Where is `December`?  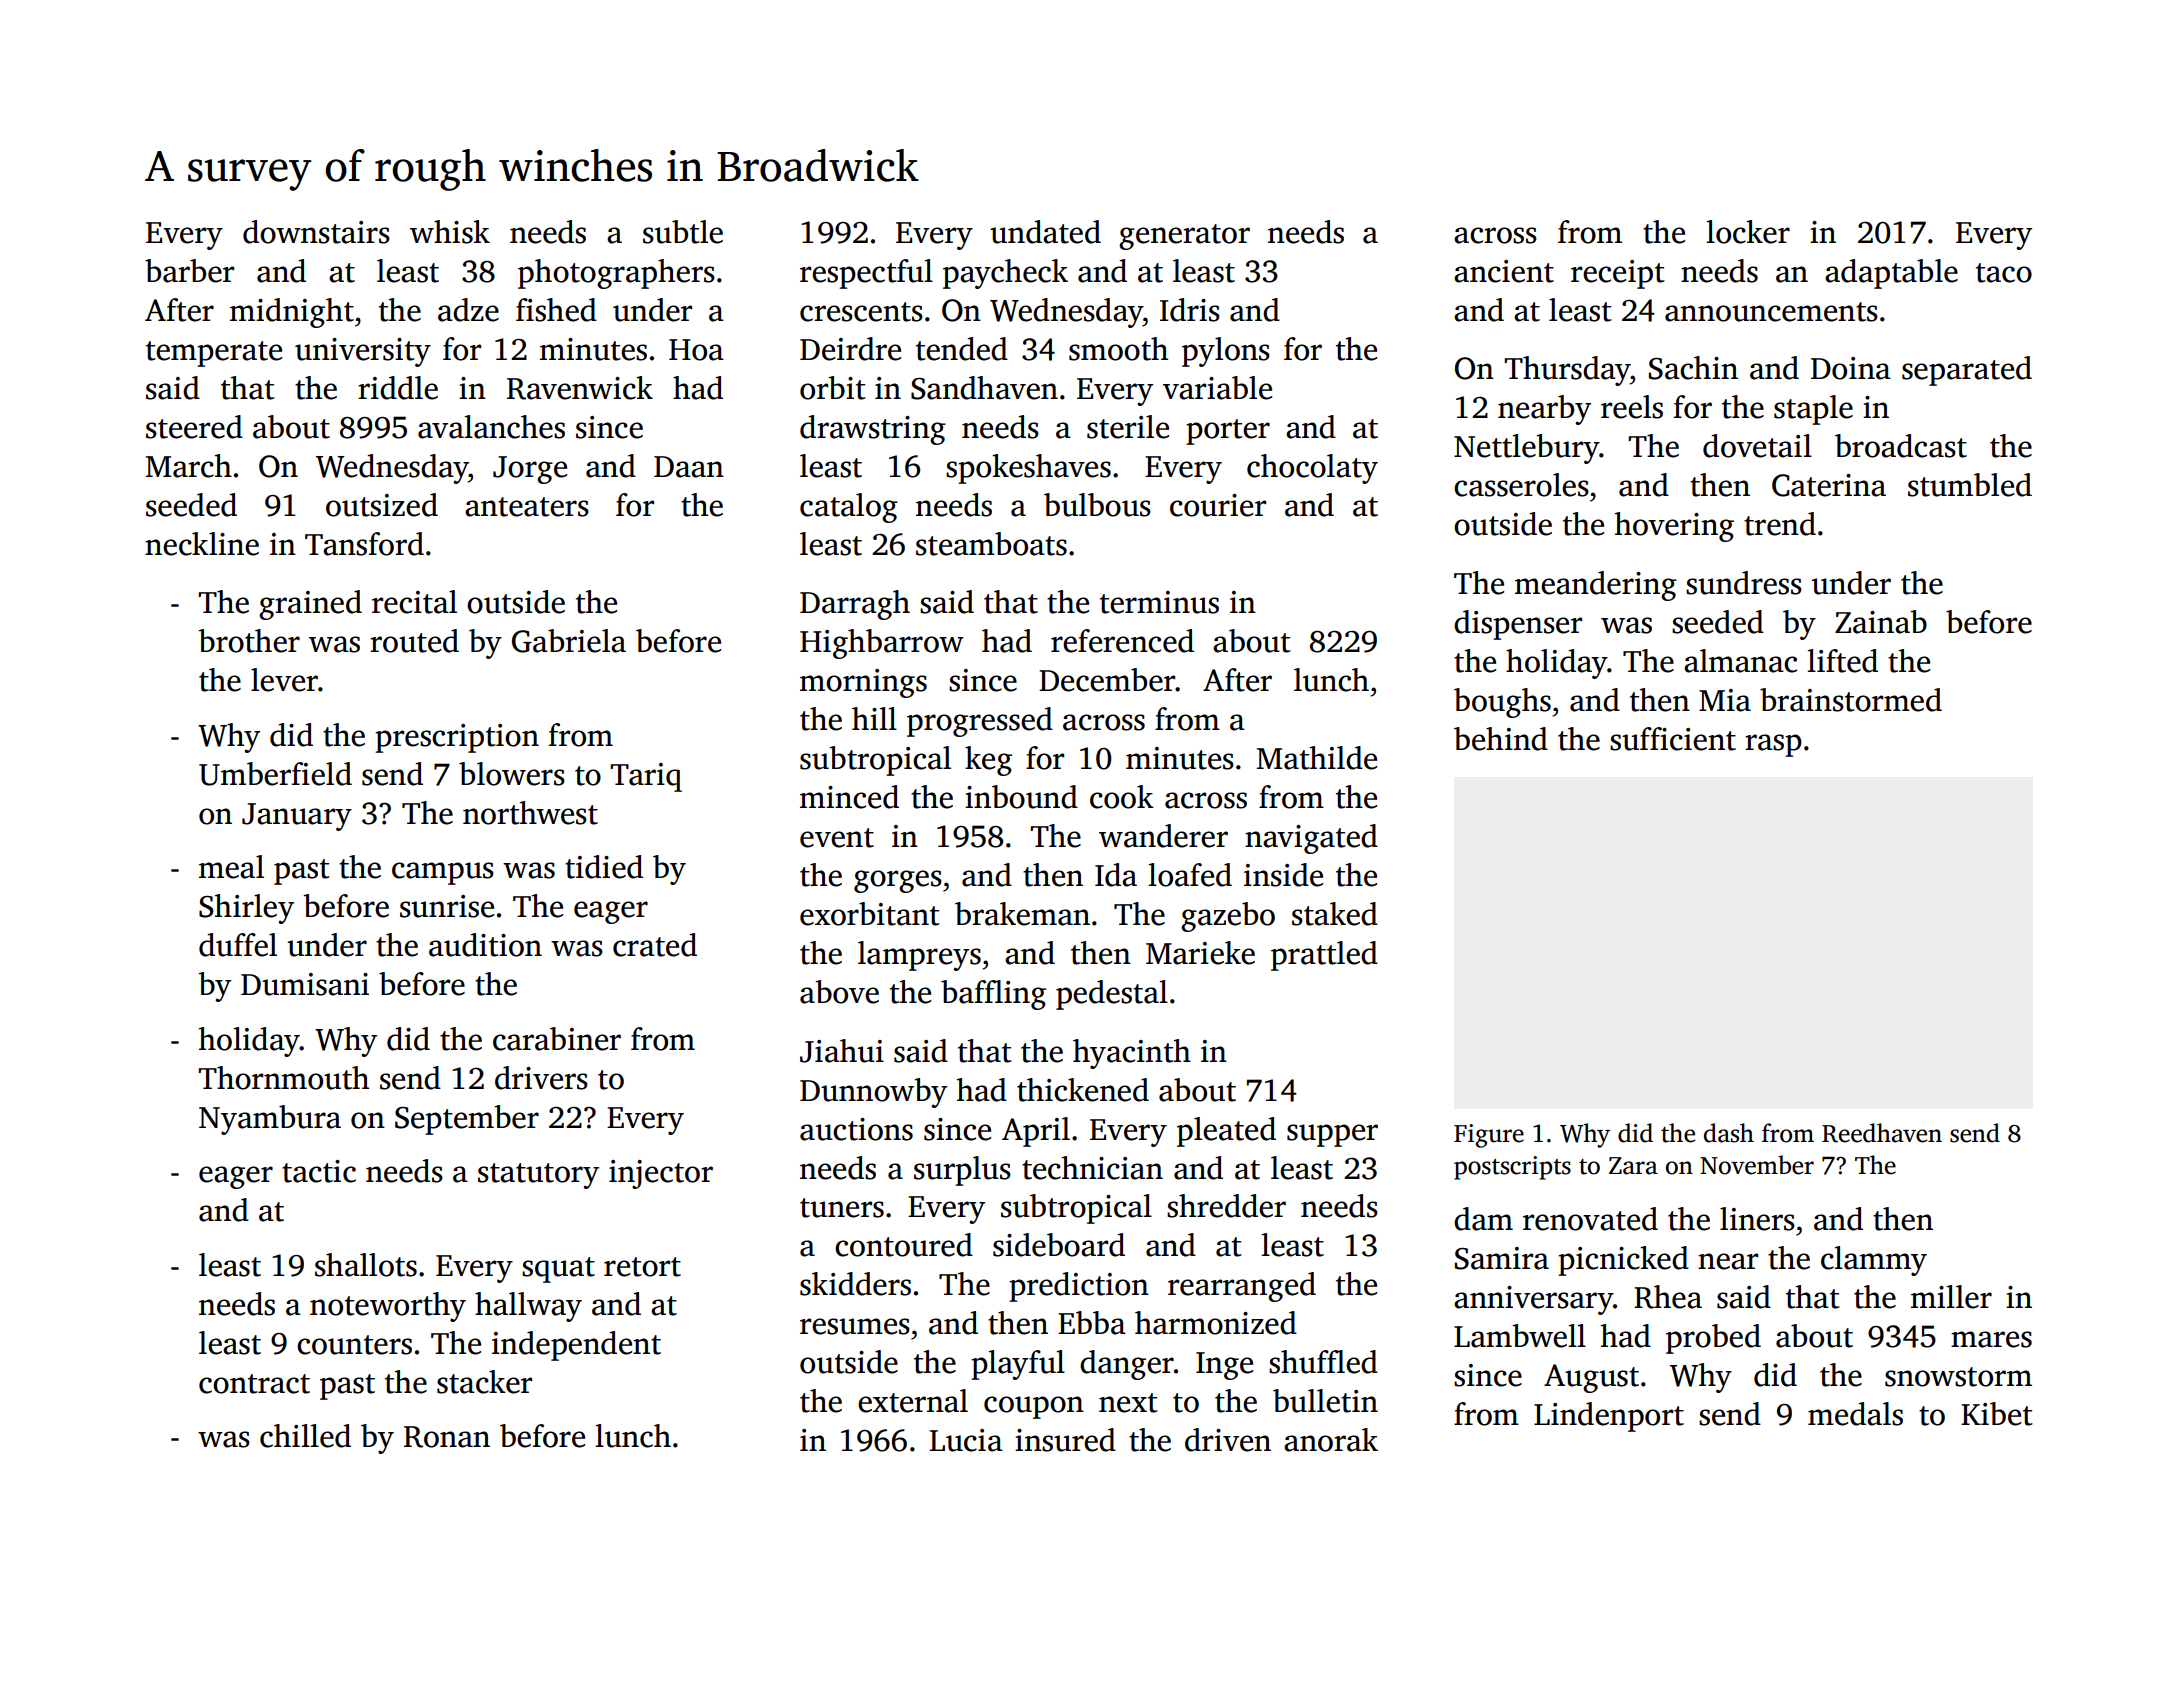
December is located at coordinates (1107, 680).
